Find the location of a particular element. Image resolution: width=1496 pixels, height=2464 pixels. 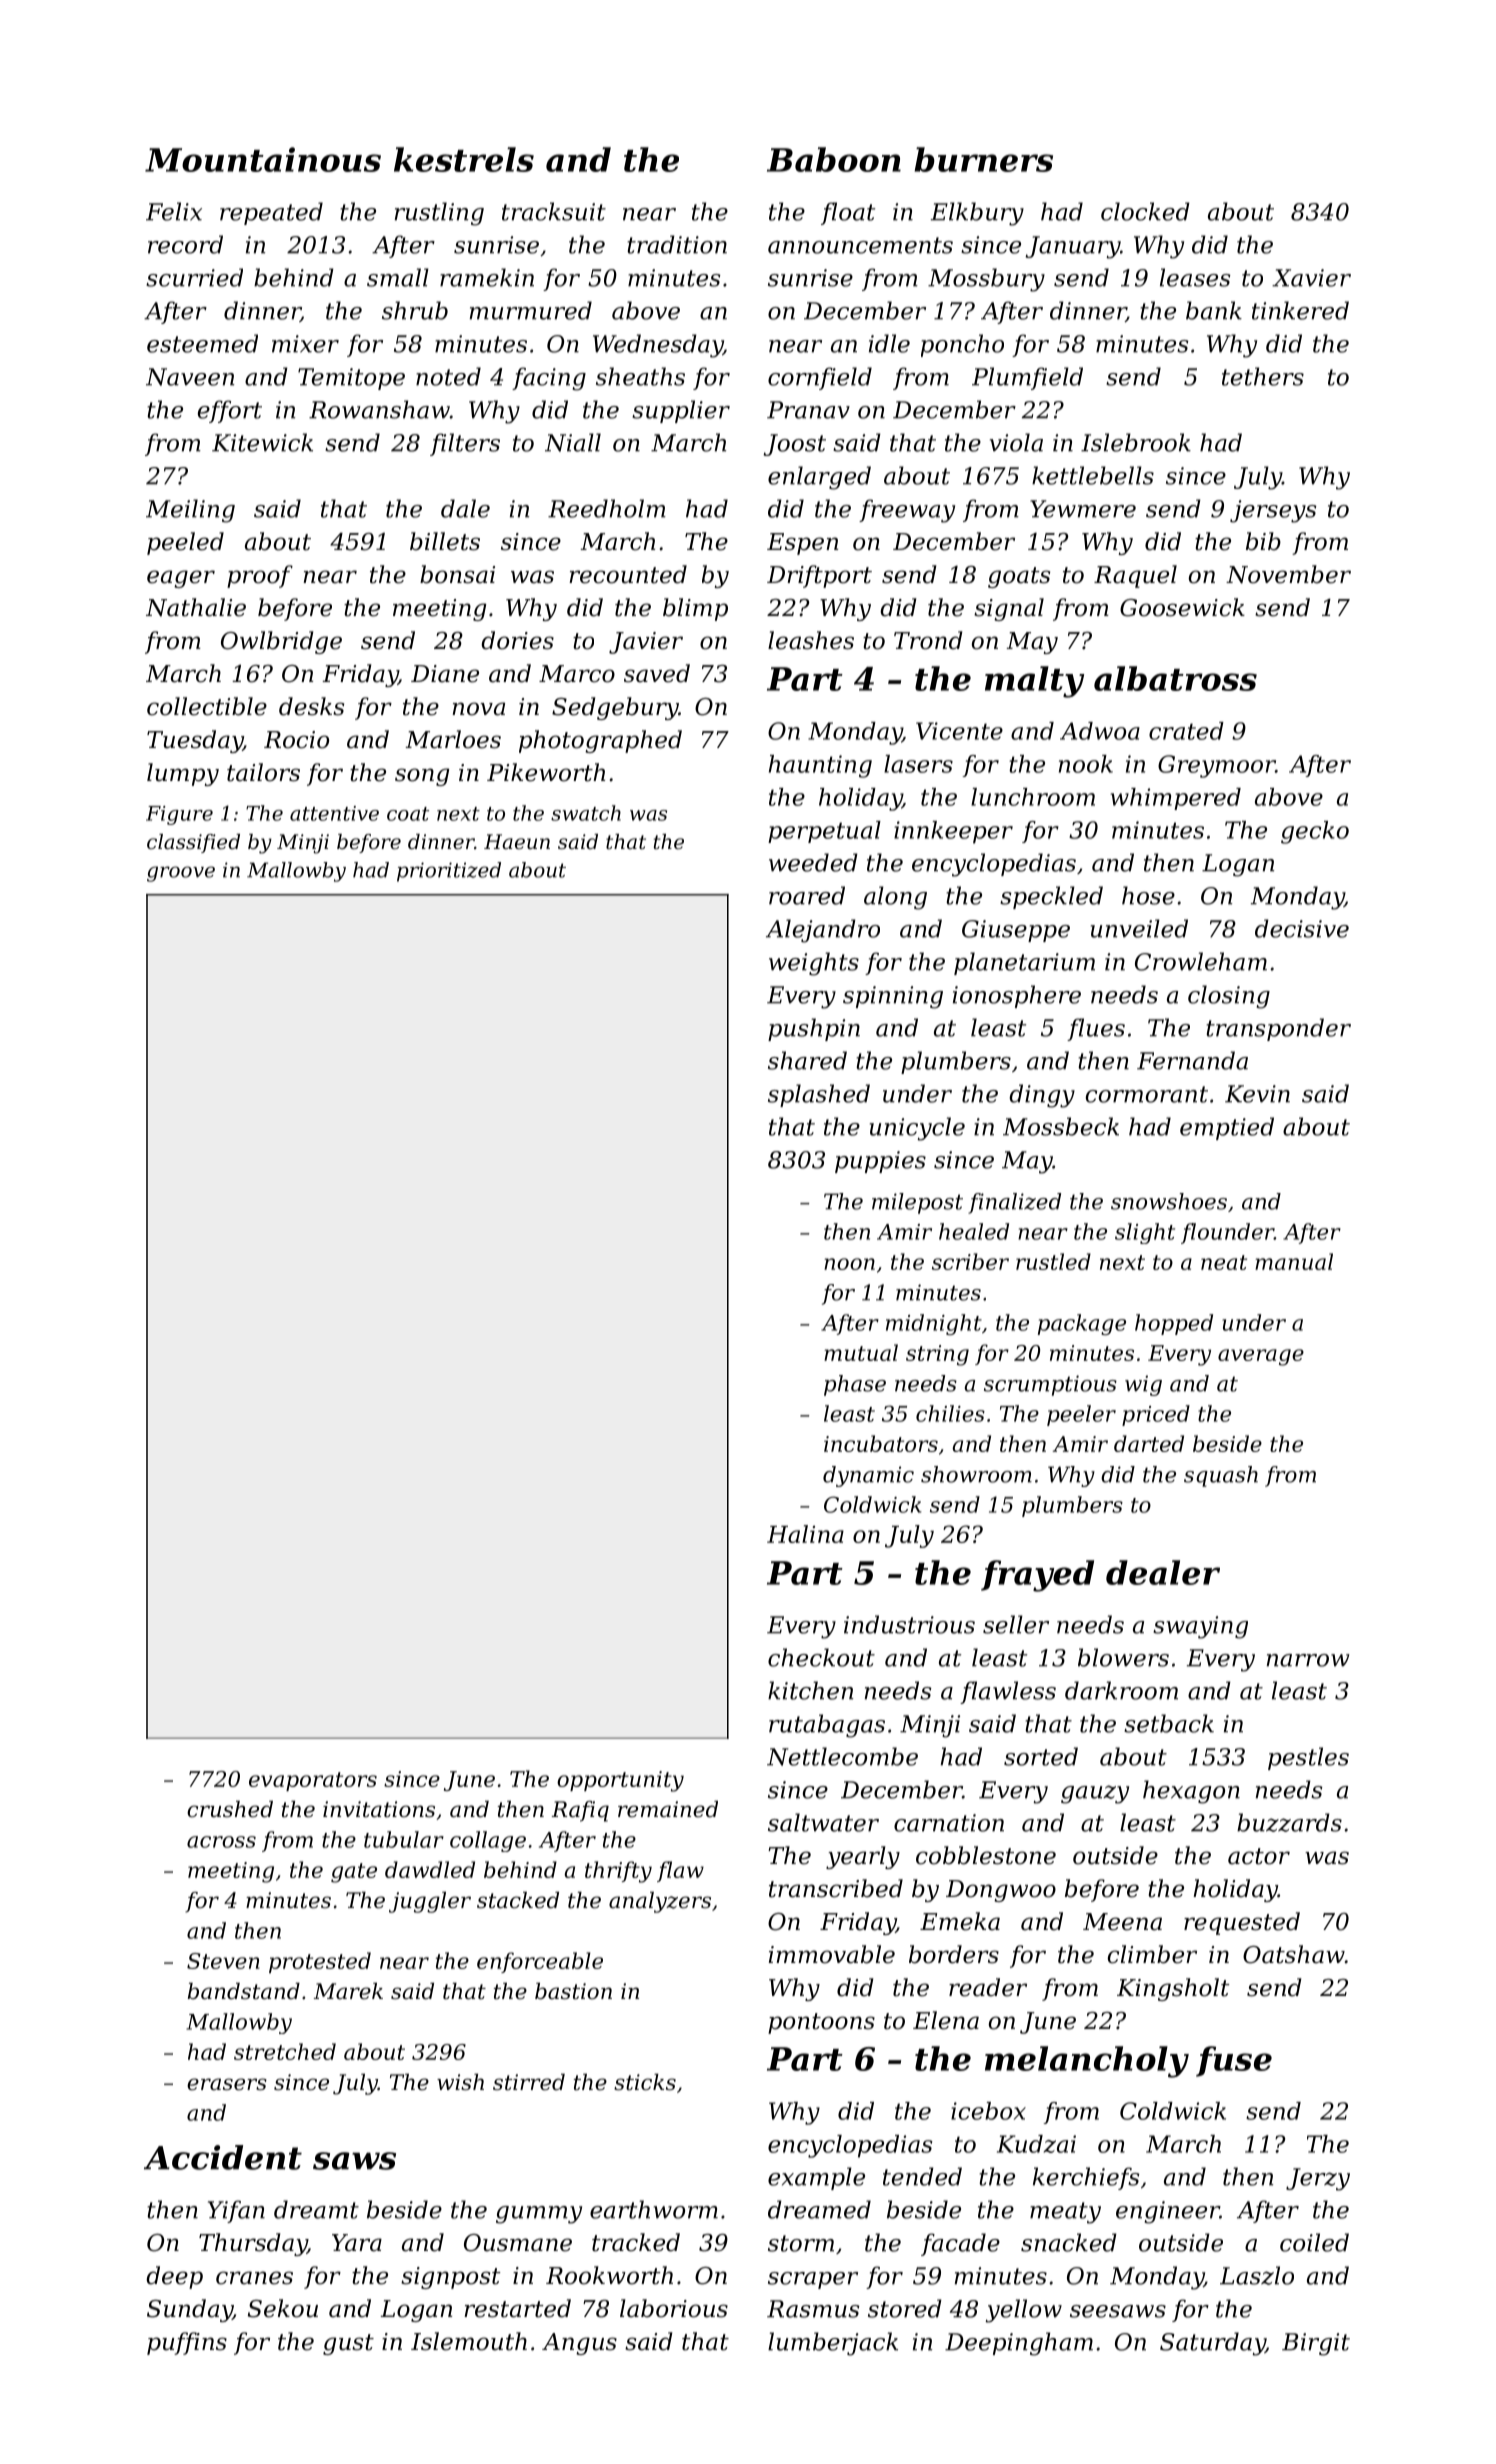

erasers is located at coordinates (227, 2084).
